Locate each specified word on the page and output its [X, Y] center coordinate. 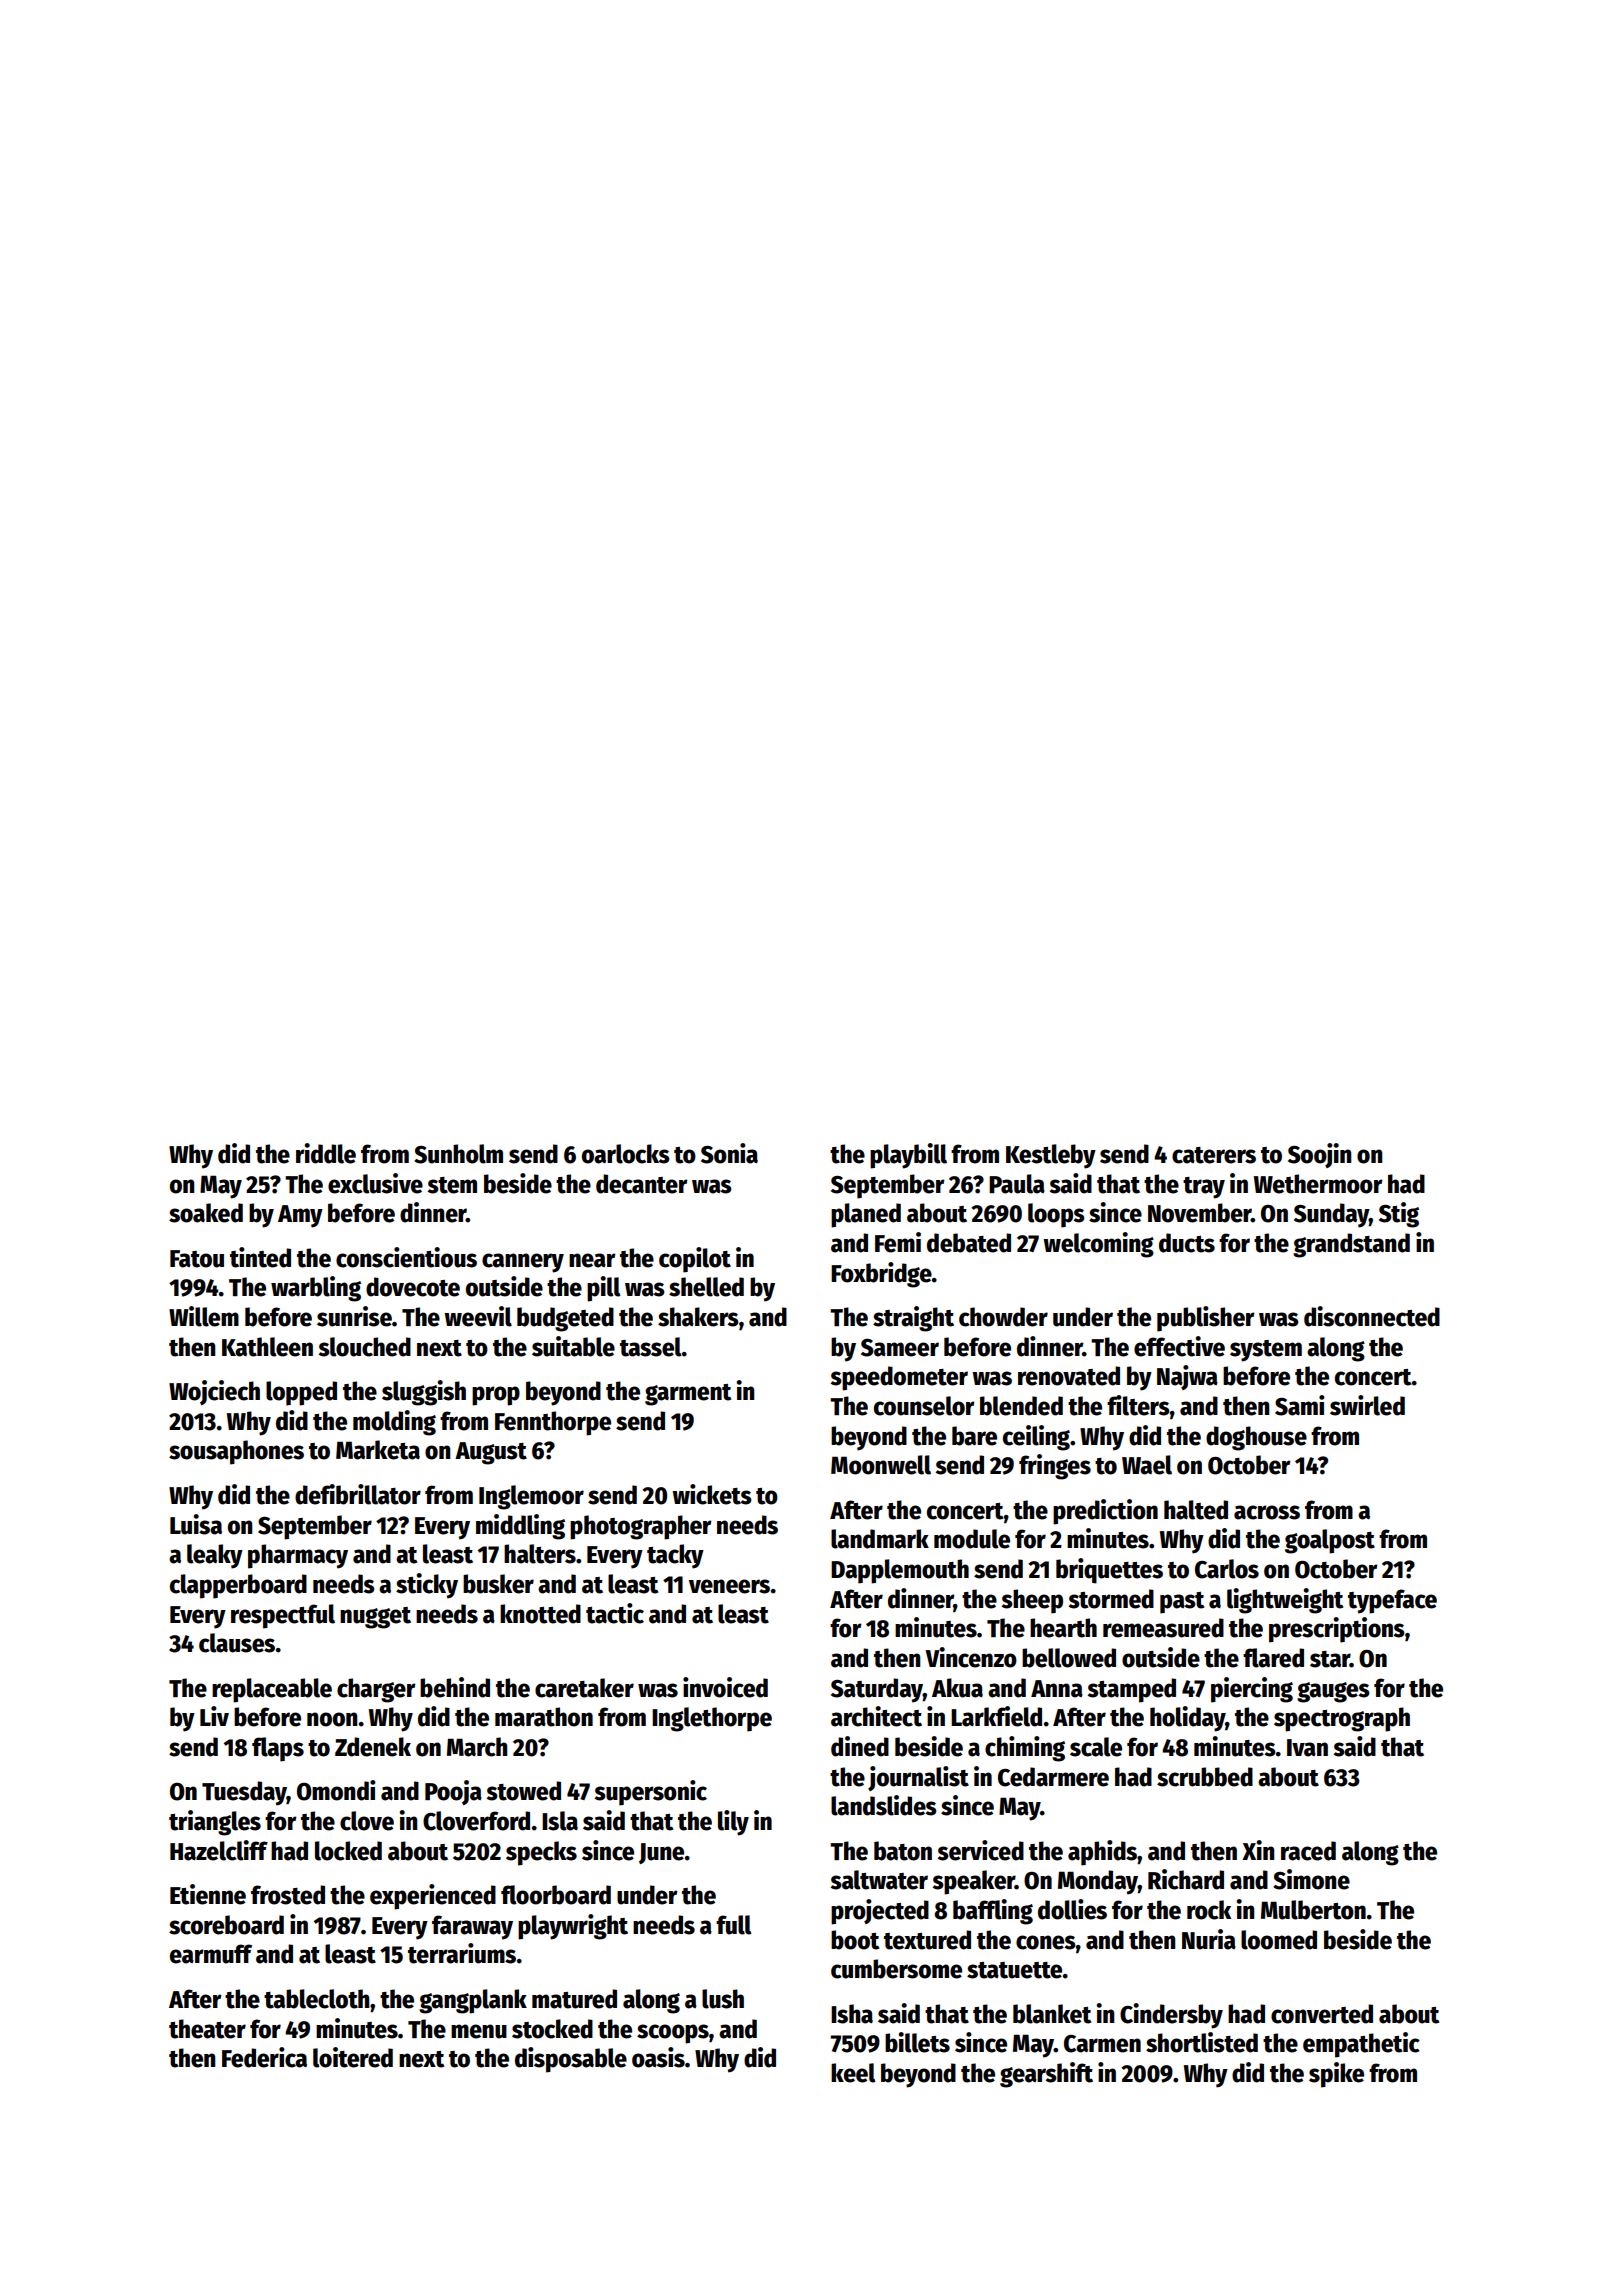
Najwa [1187, 1377]
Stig [1399, 1215]
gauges [1333, 1692]
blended [1021, 1406]
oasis [658, 2057]
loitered [353, 2057]
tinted [260, 1257]
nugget [375, 1618]
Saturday [877, 1690]
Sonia [729, 1153]
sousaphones [236, 1452]
